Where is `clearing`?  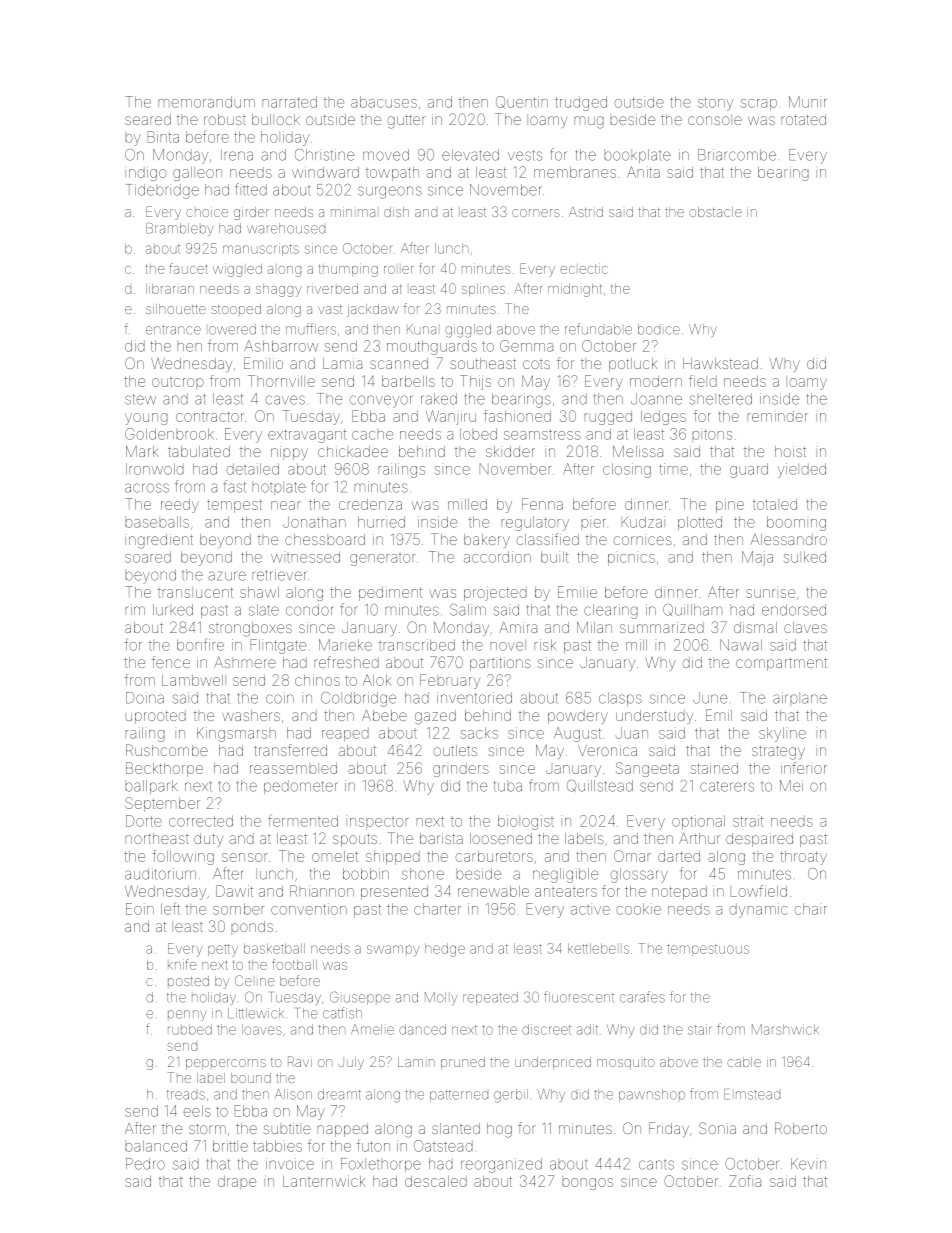 clearing is located at coordinates (611, 611).
